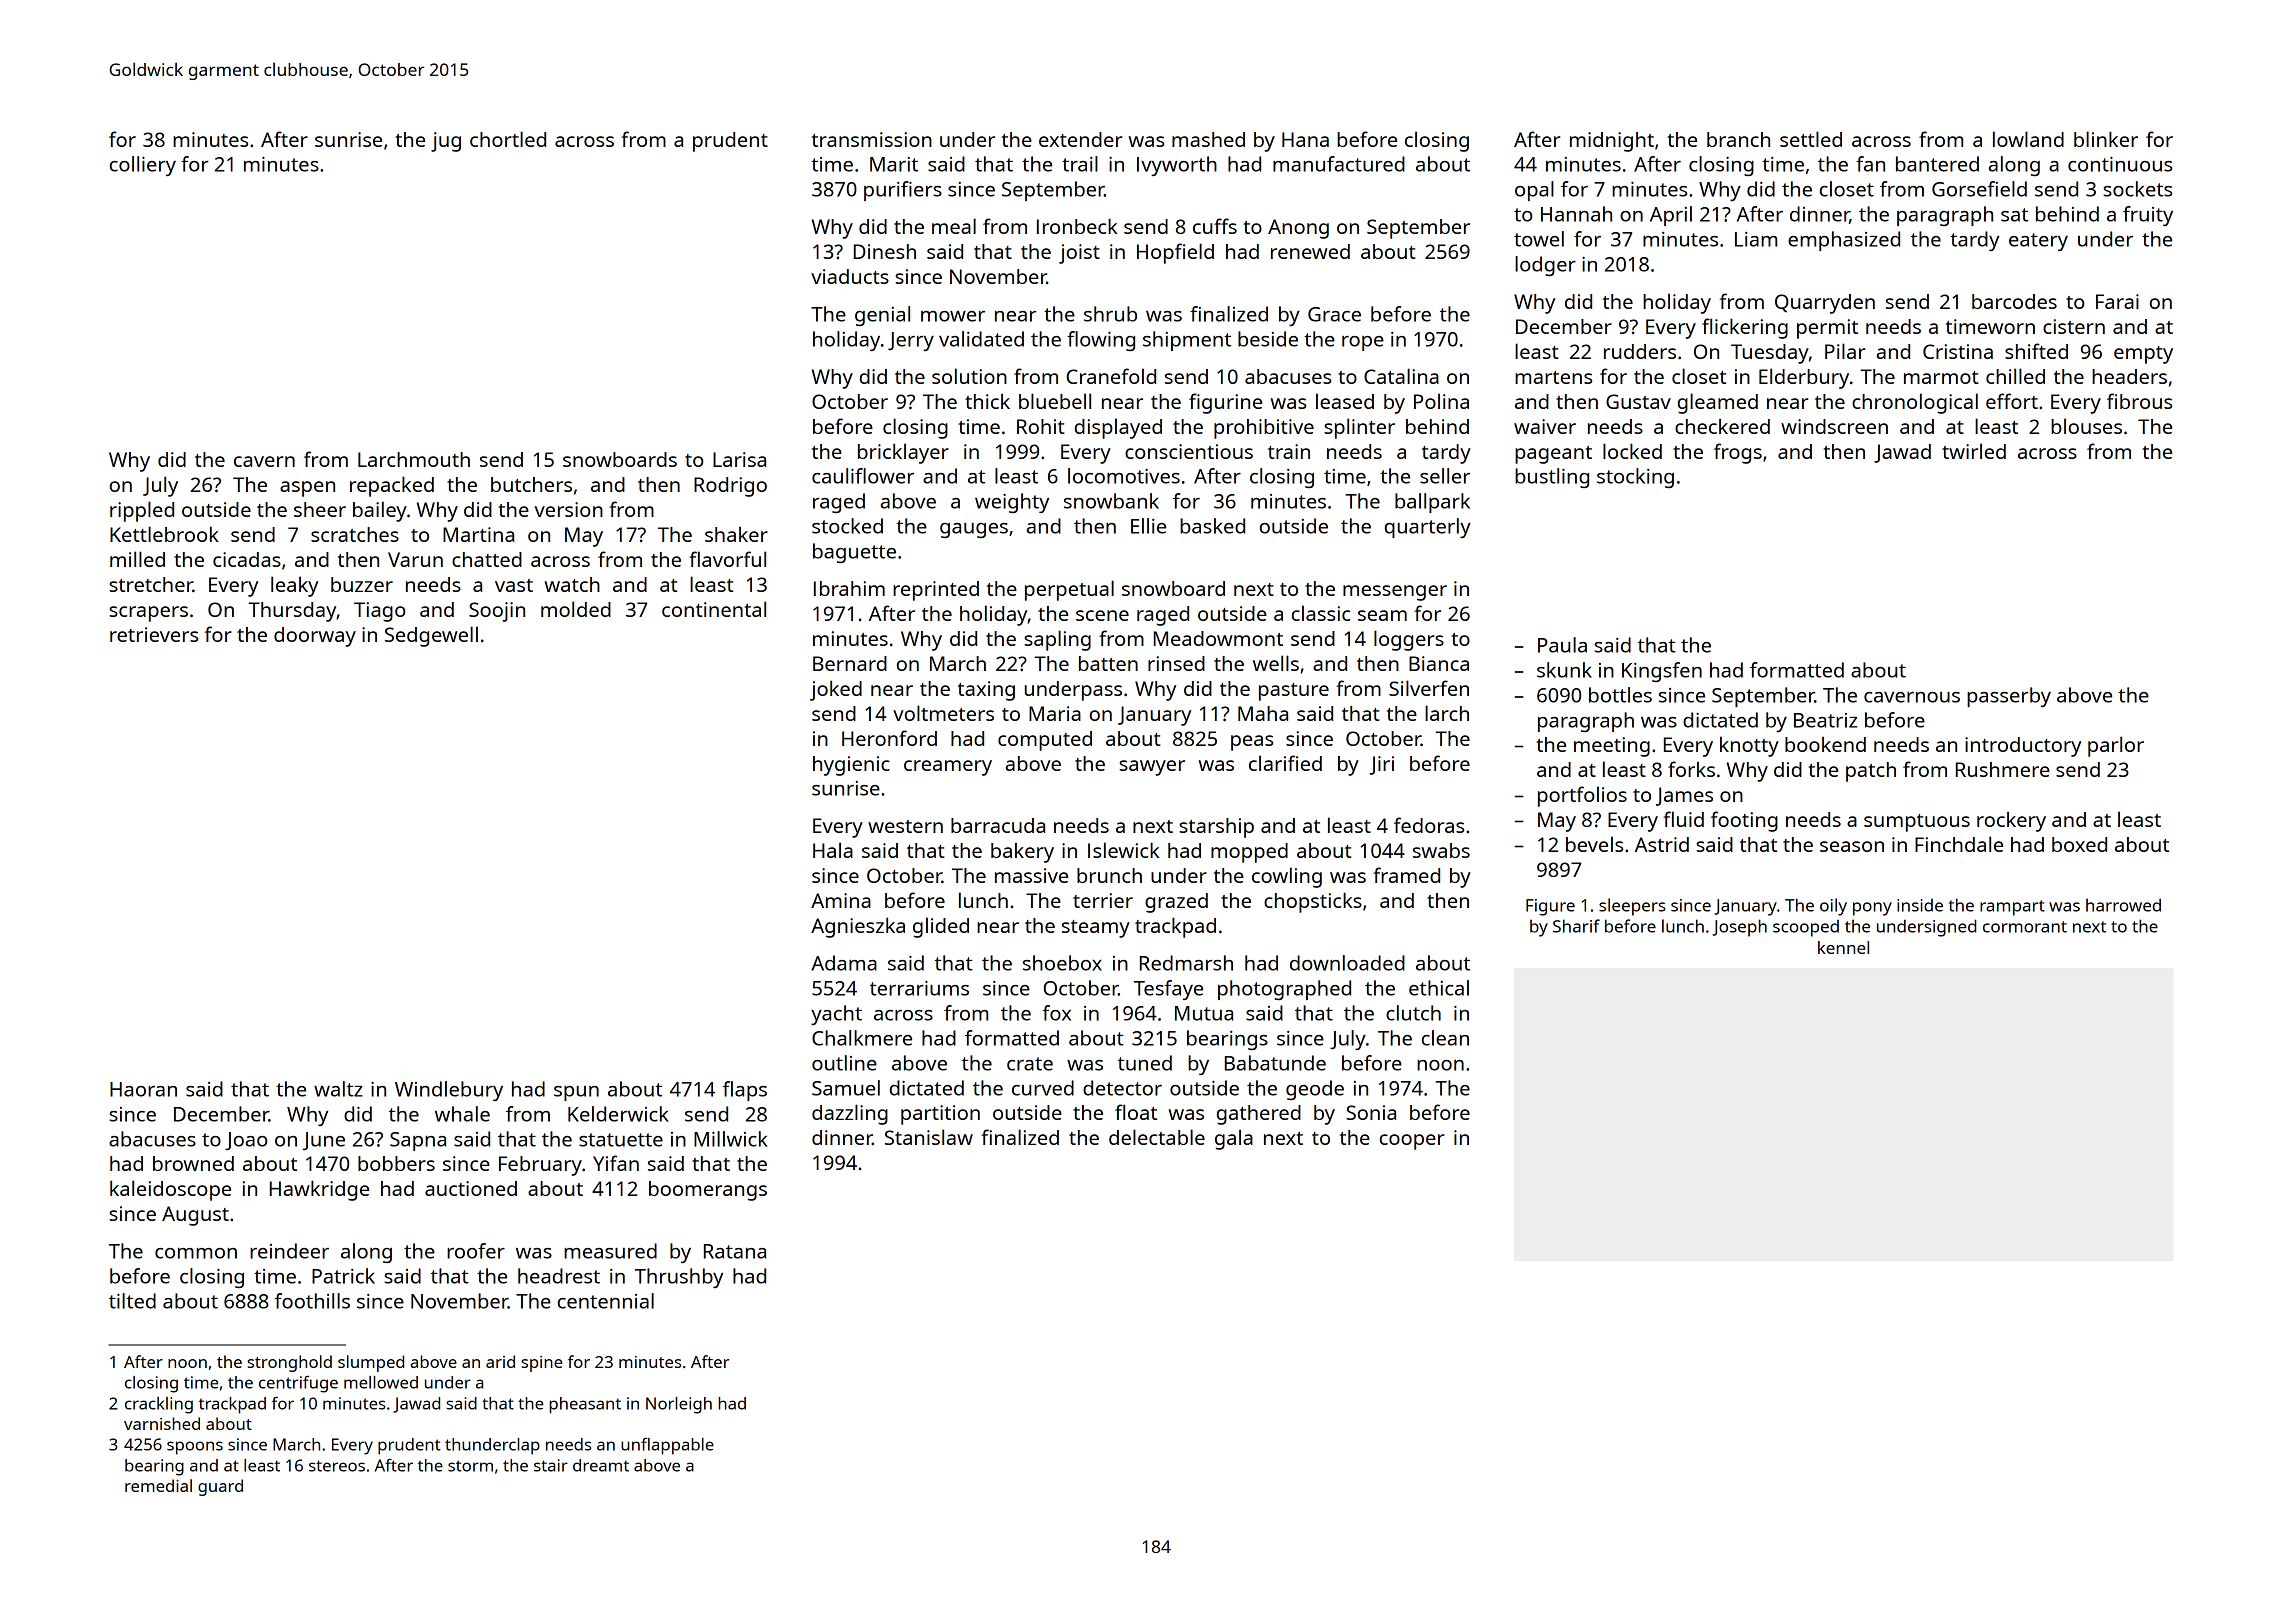 The width and height of the screenshot is (2282, 1614). I want to click on gala, so click(1234, 1139).
